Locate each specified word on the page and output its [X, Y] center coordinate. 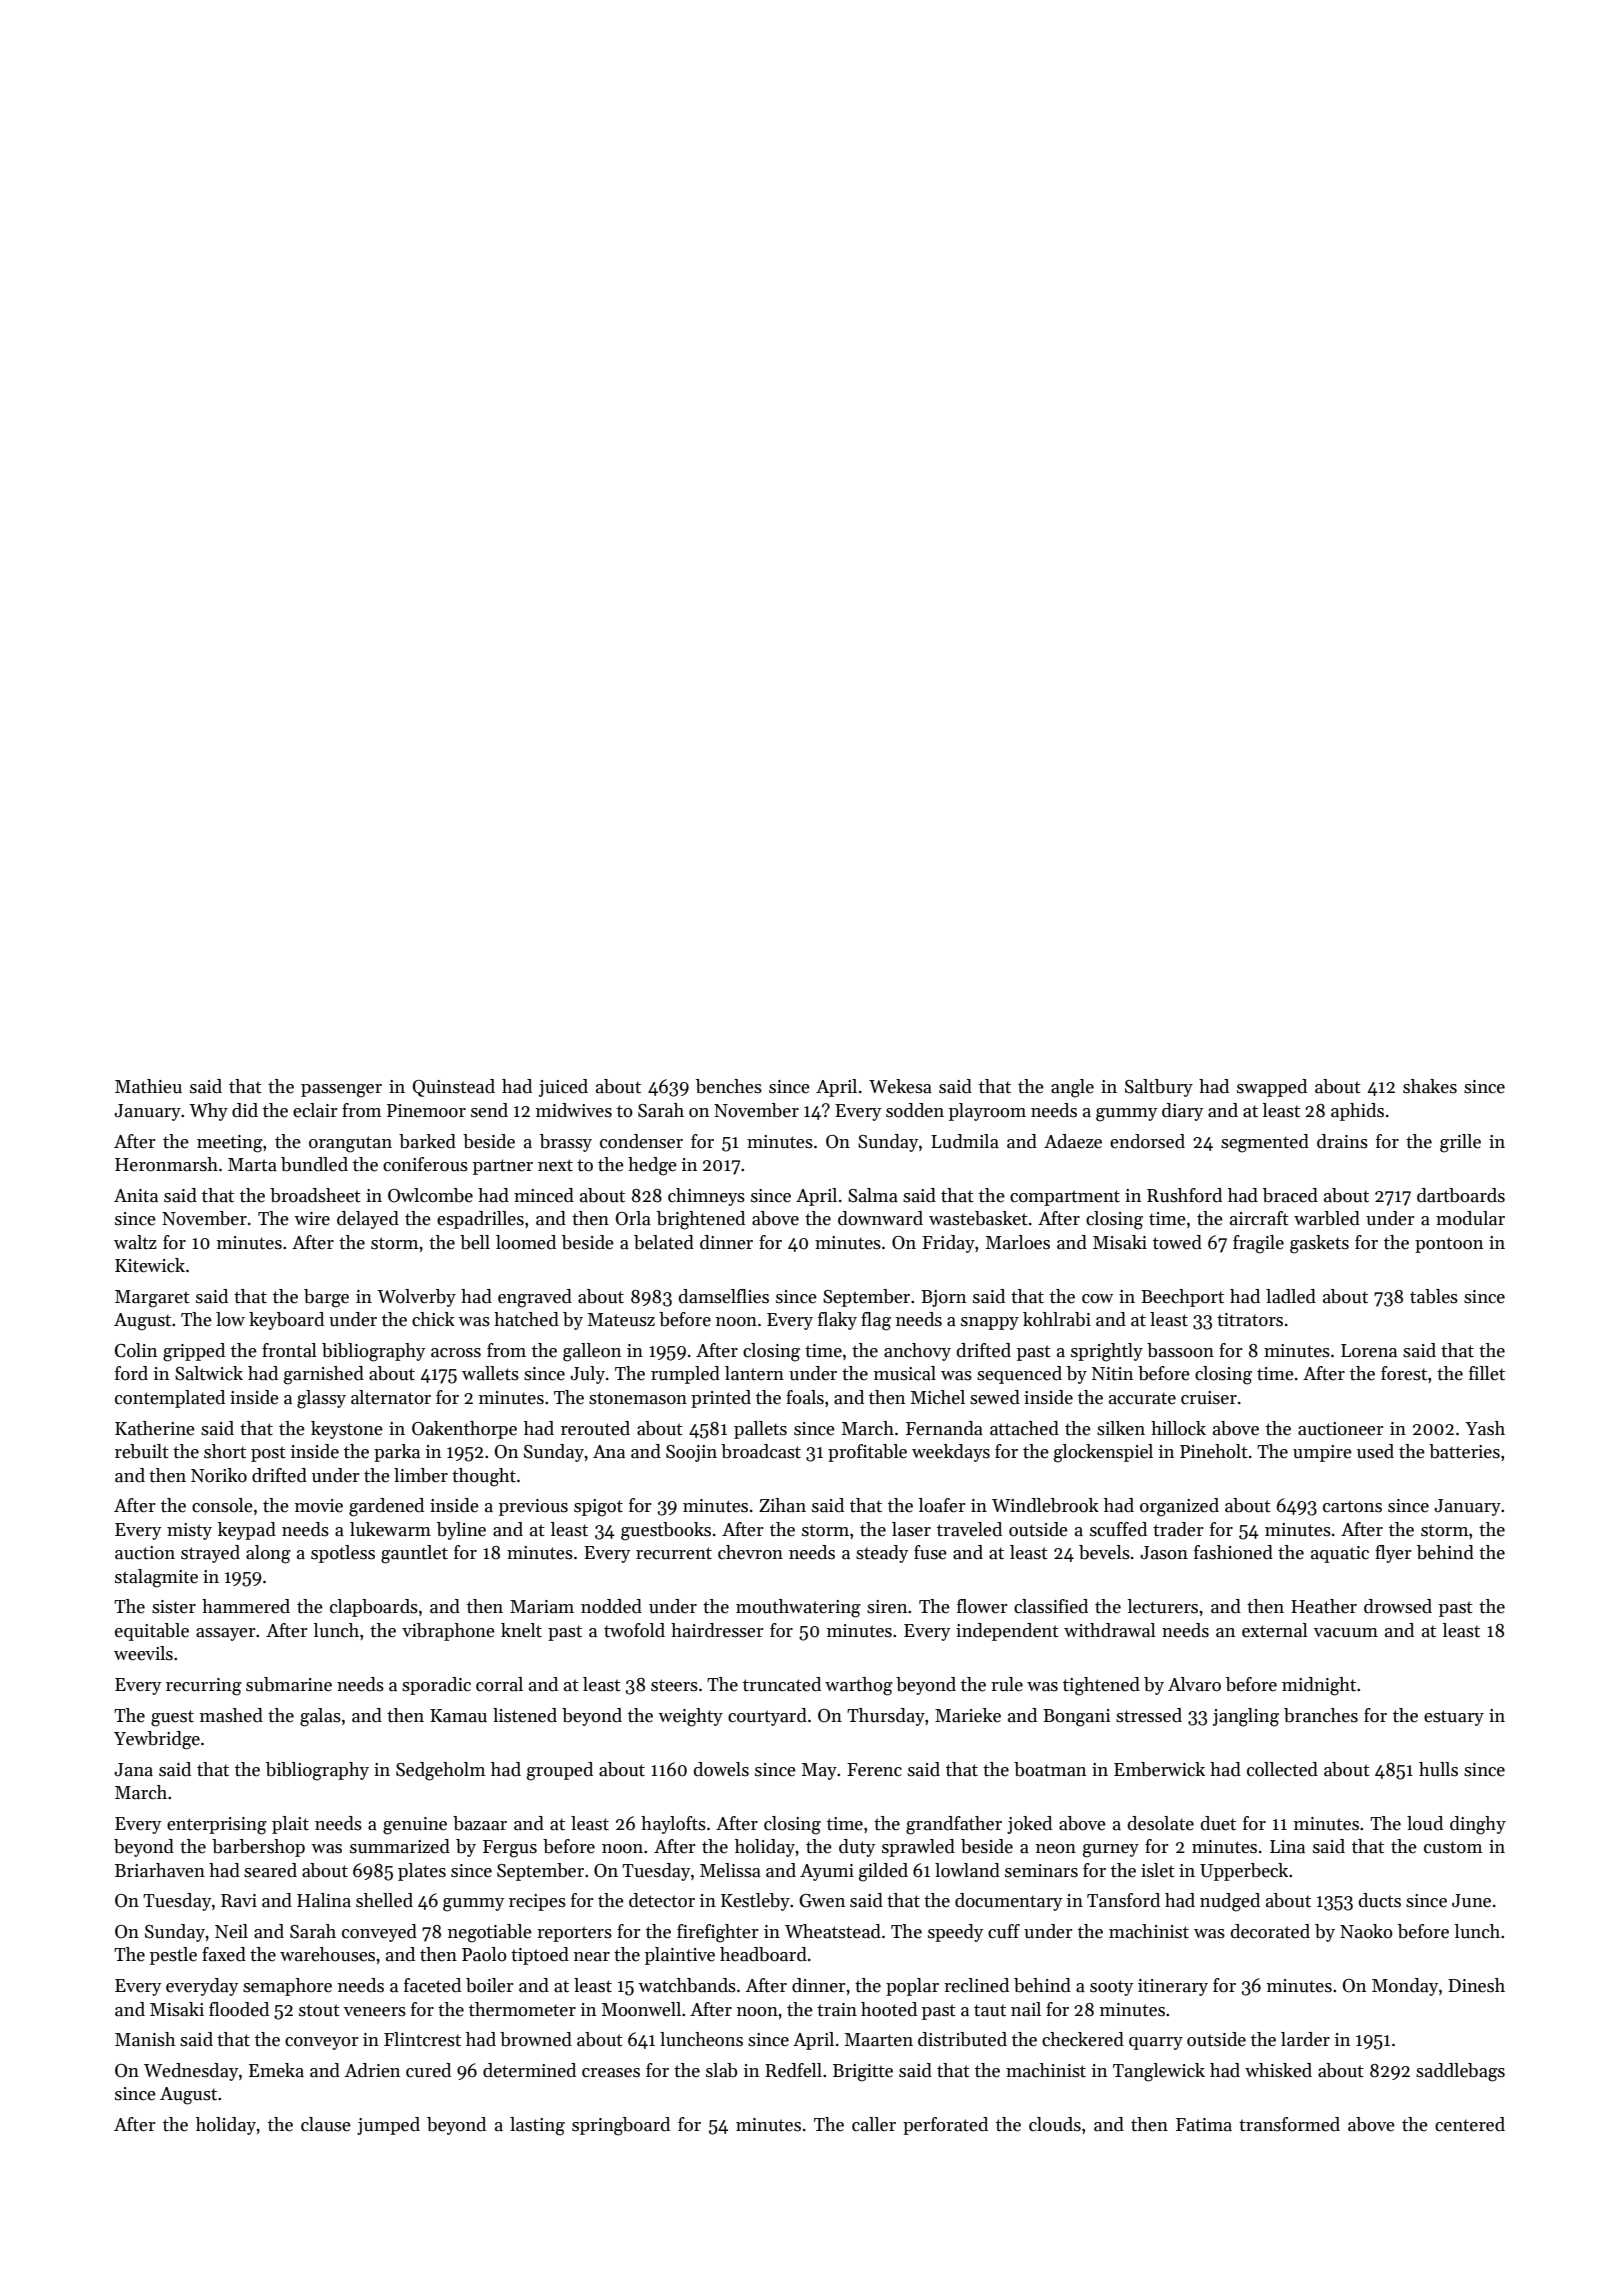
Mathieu [148, 1086]
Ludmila [965, 1141]
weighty [690, 1717]
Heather [1324, 1606]
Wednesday [191, 2072]
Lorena [1369, 1351]
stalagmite [156, 1578]
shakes [1430, 1086]
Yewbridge [157, 1740]
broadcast [761, 1451]
